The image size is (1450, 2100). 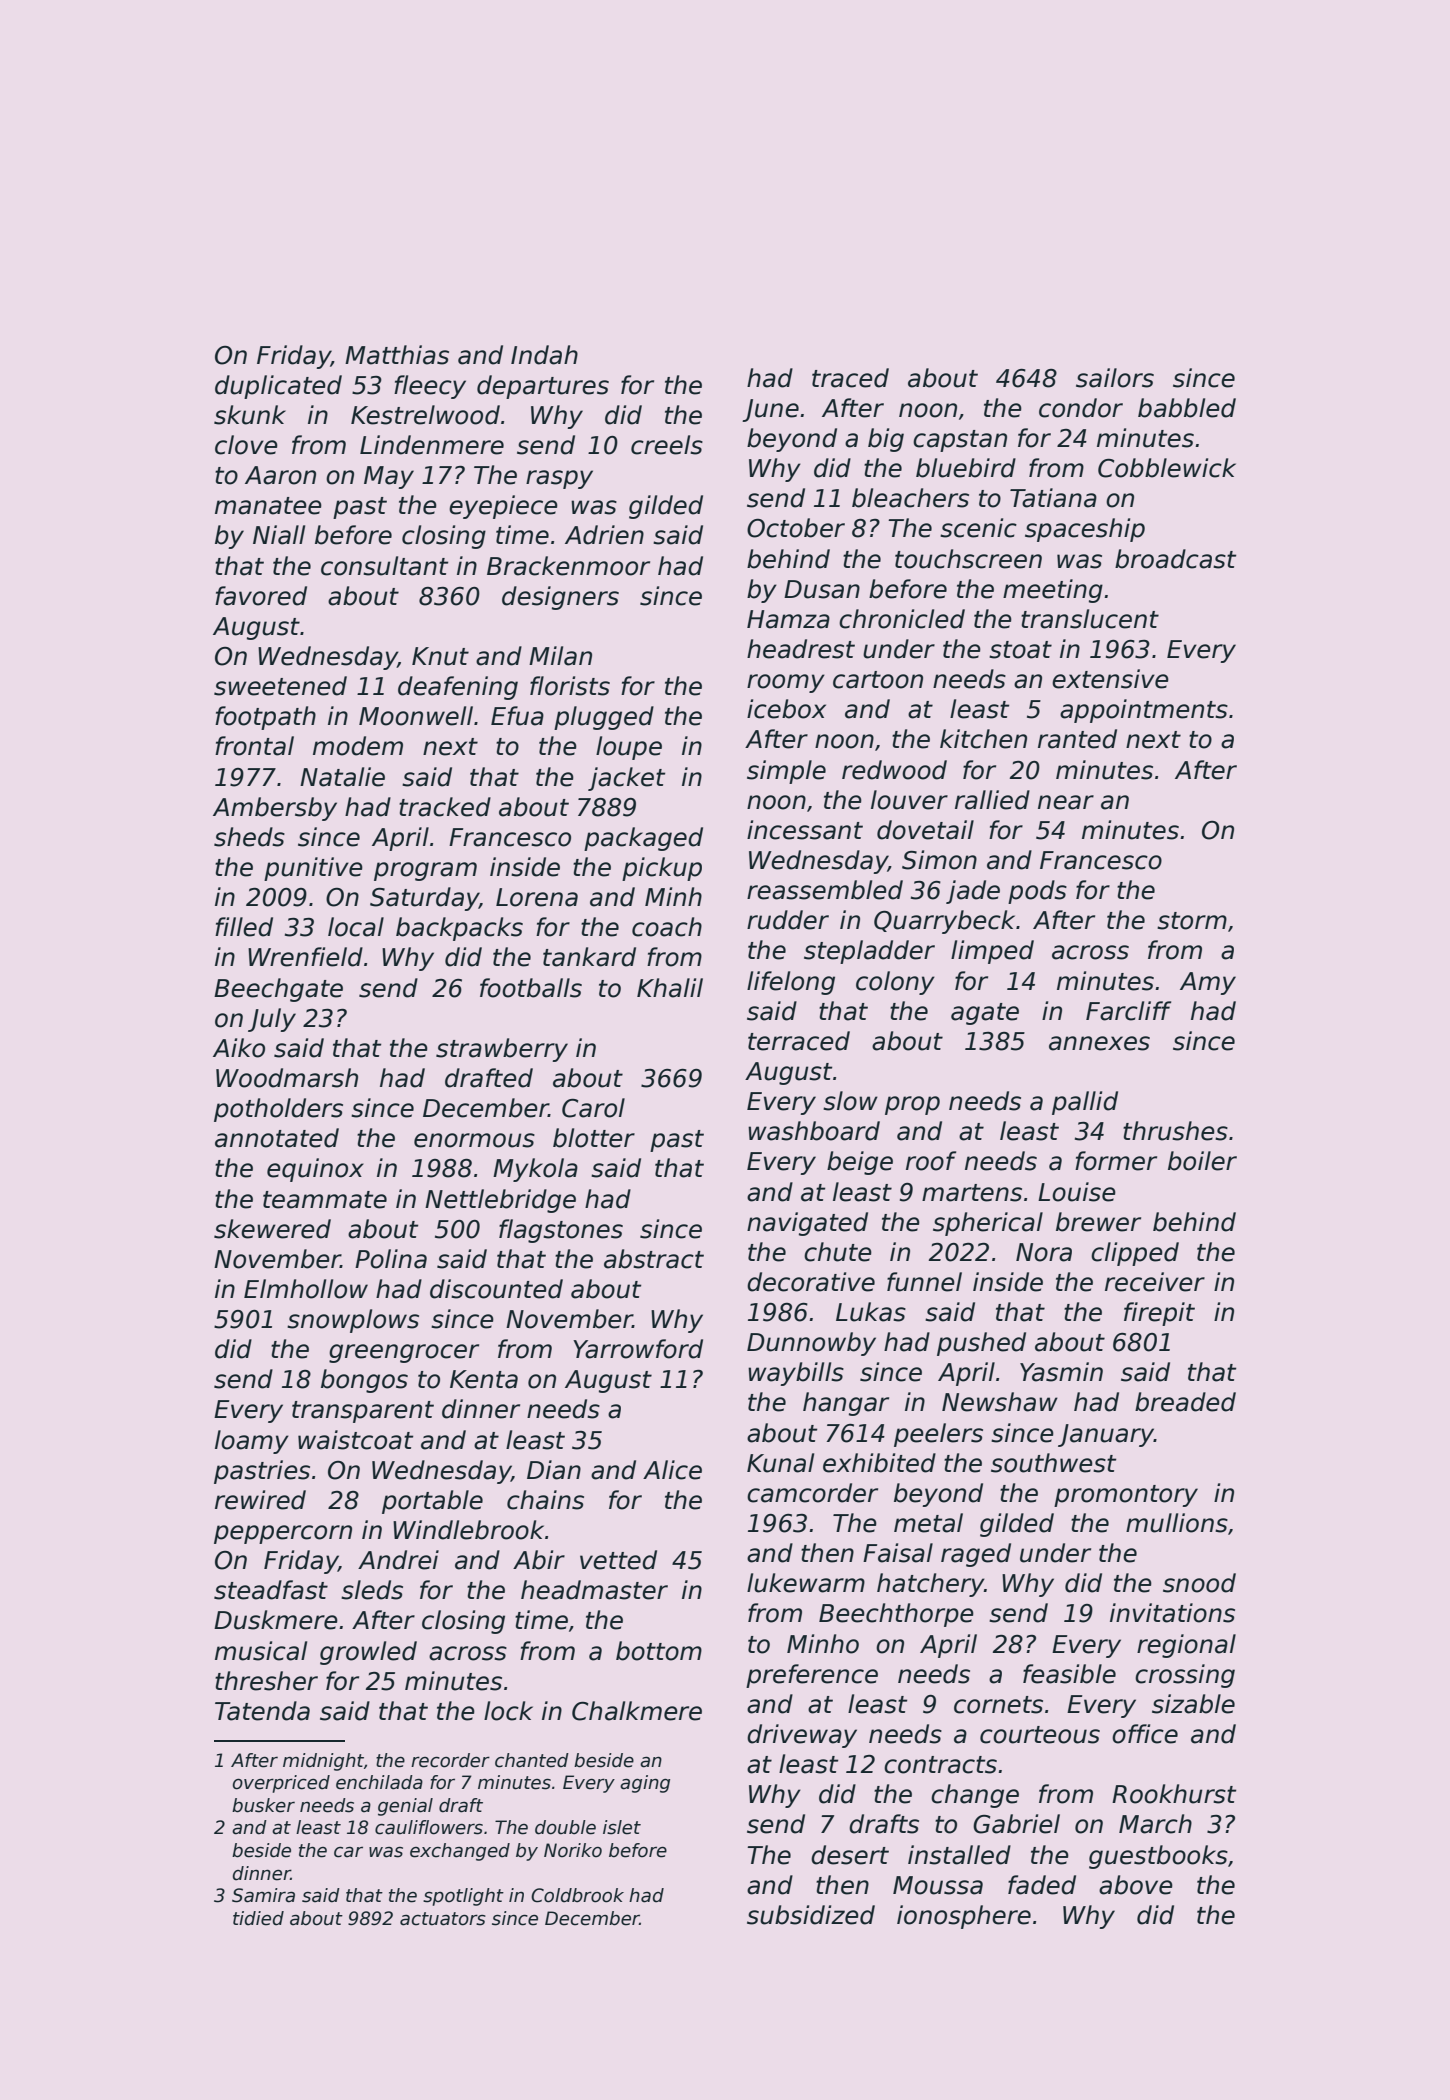 What do you see at coordinates (964, 1917) in the screenshot?
I see `ionosphere` at bounding box center [964, 1917].
